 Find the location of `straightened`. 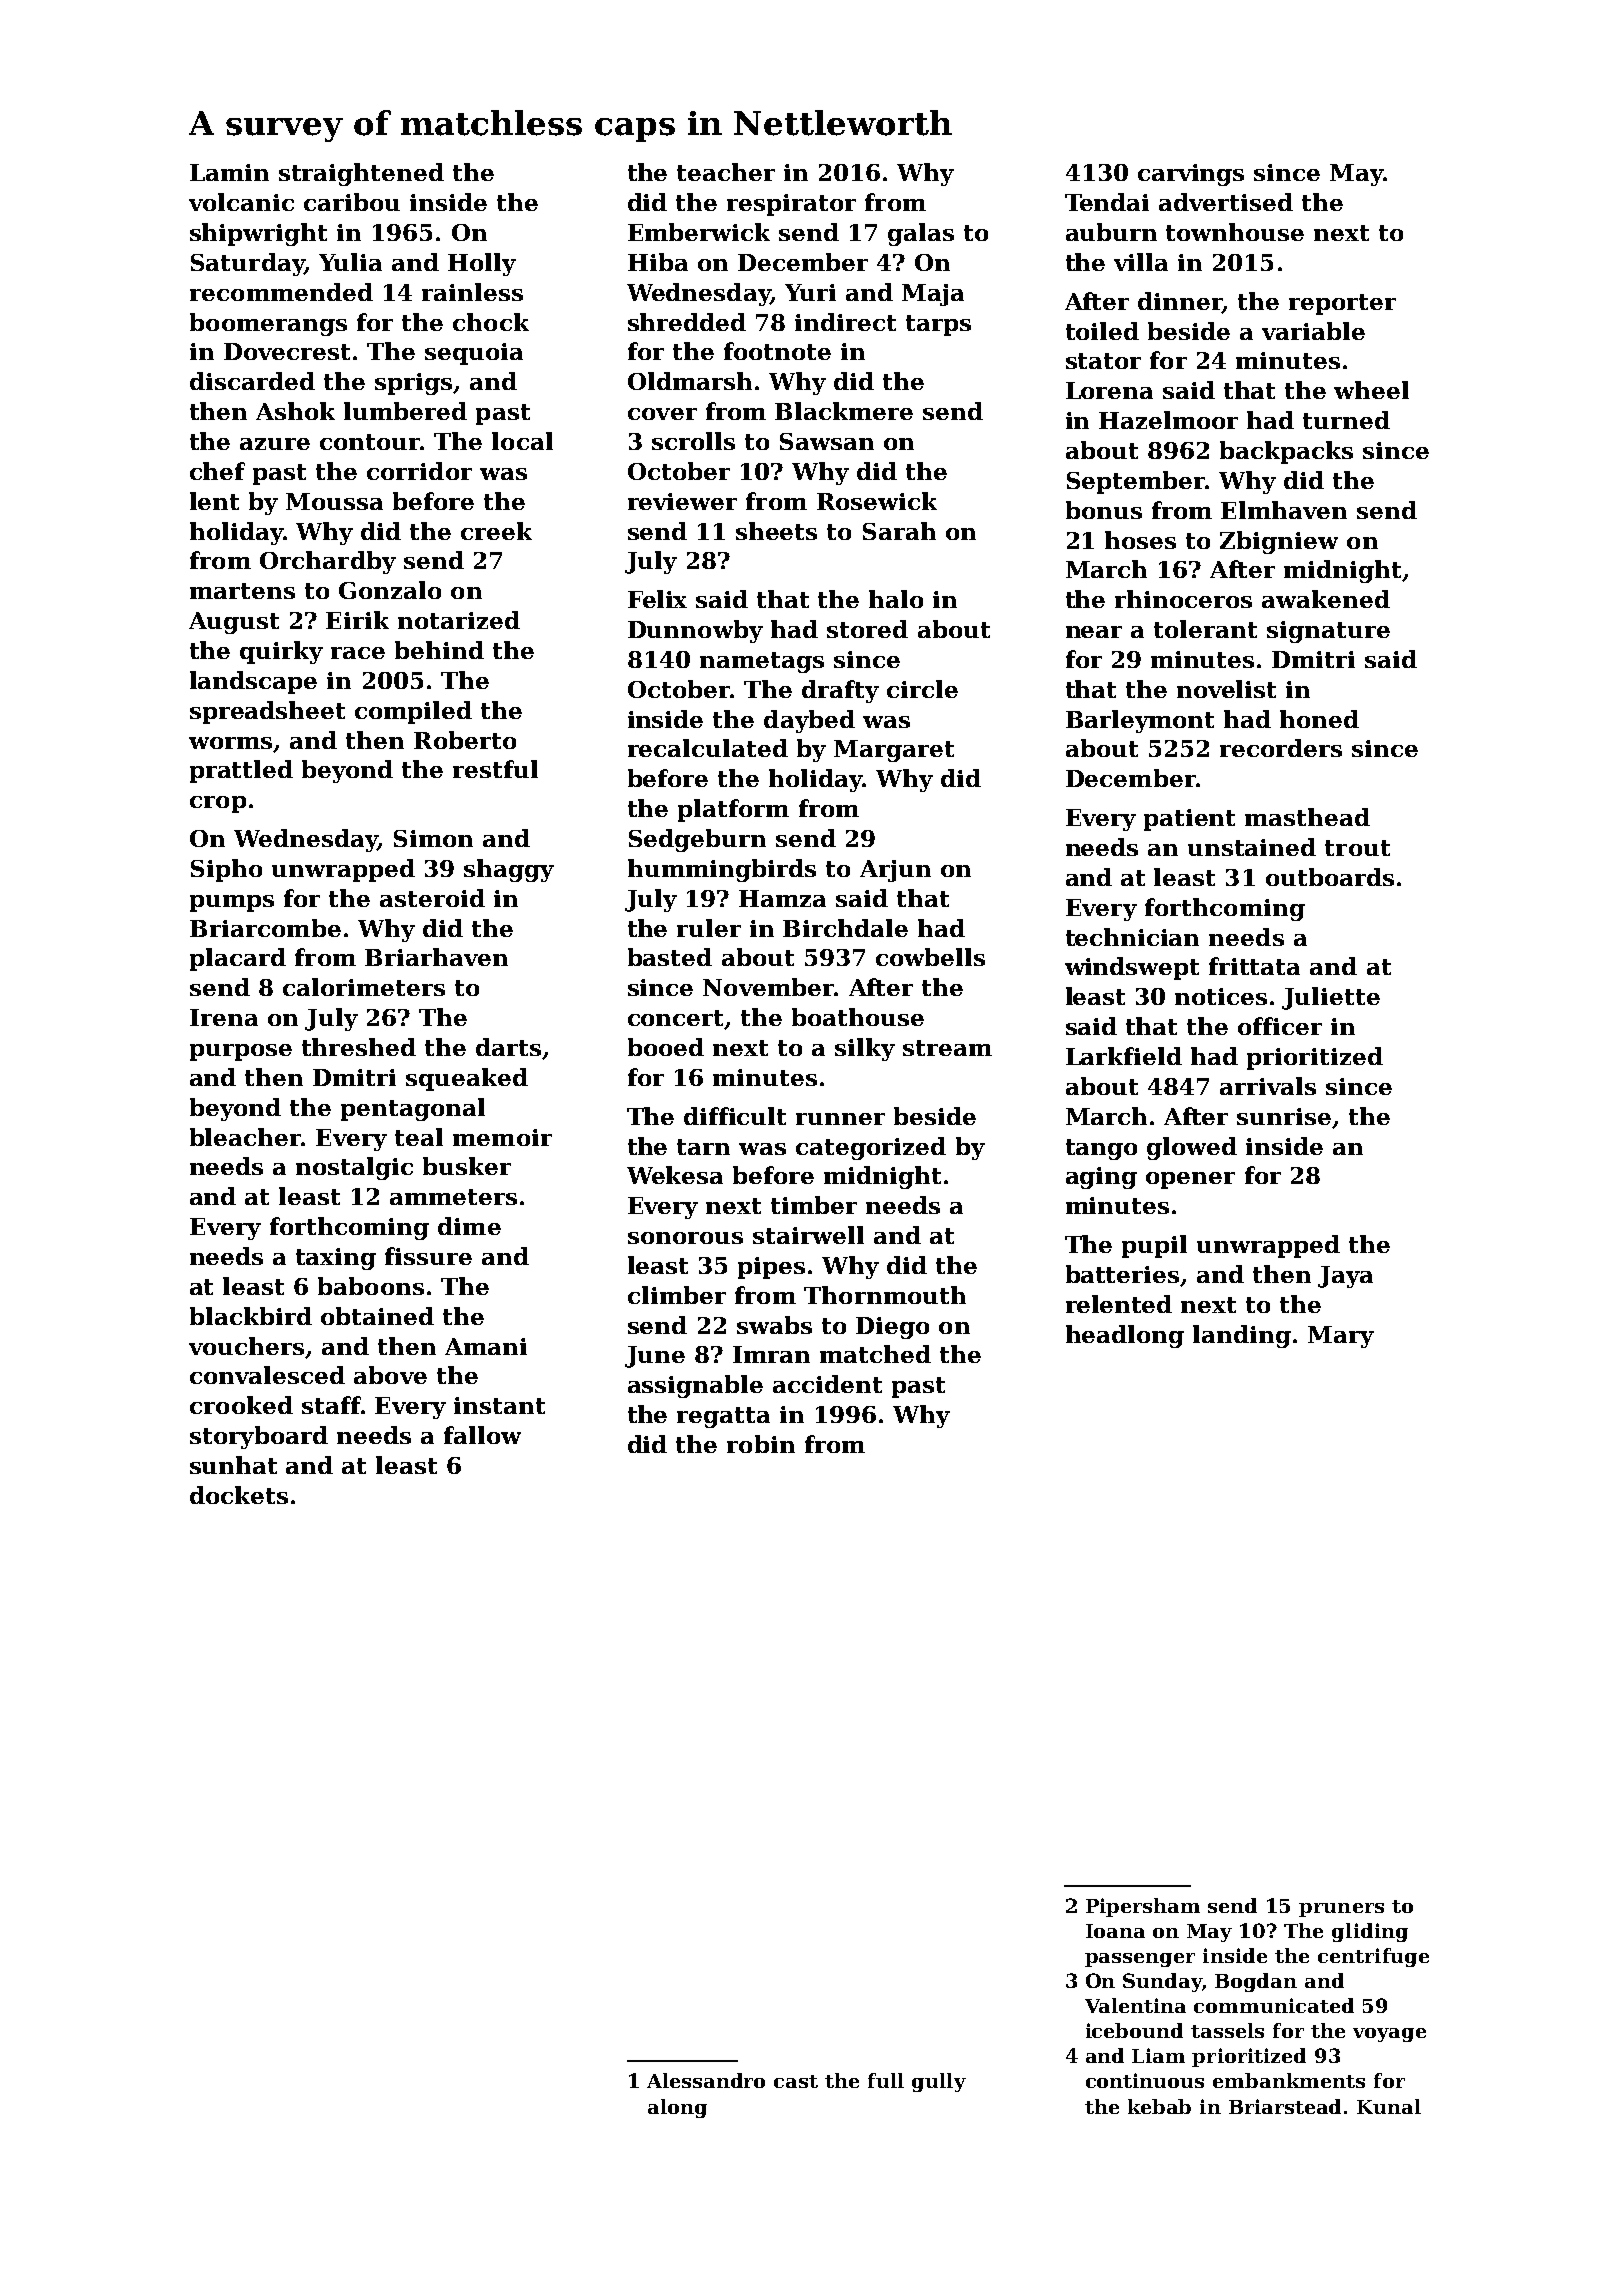

straightened is located at coordinates (361, 174).
